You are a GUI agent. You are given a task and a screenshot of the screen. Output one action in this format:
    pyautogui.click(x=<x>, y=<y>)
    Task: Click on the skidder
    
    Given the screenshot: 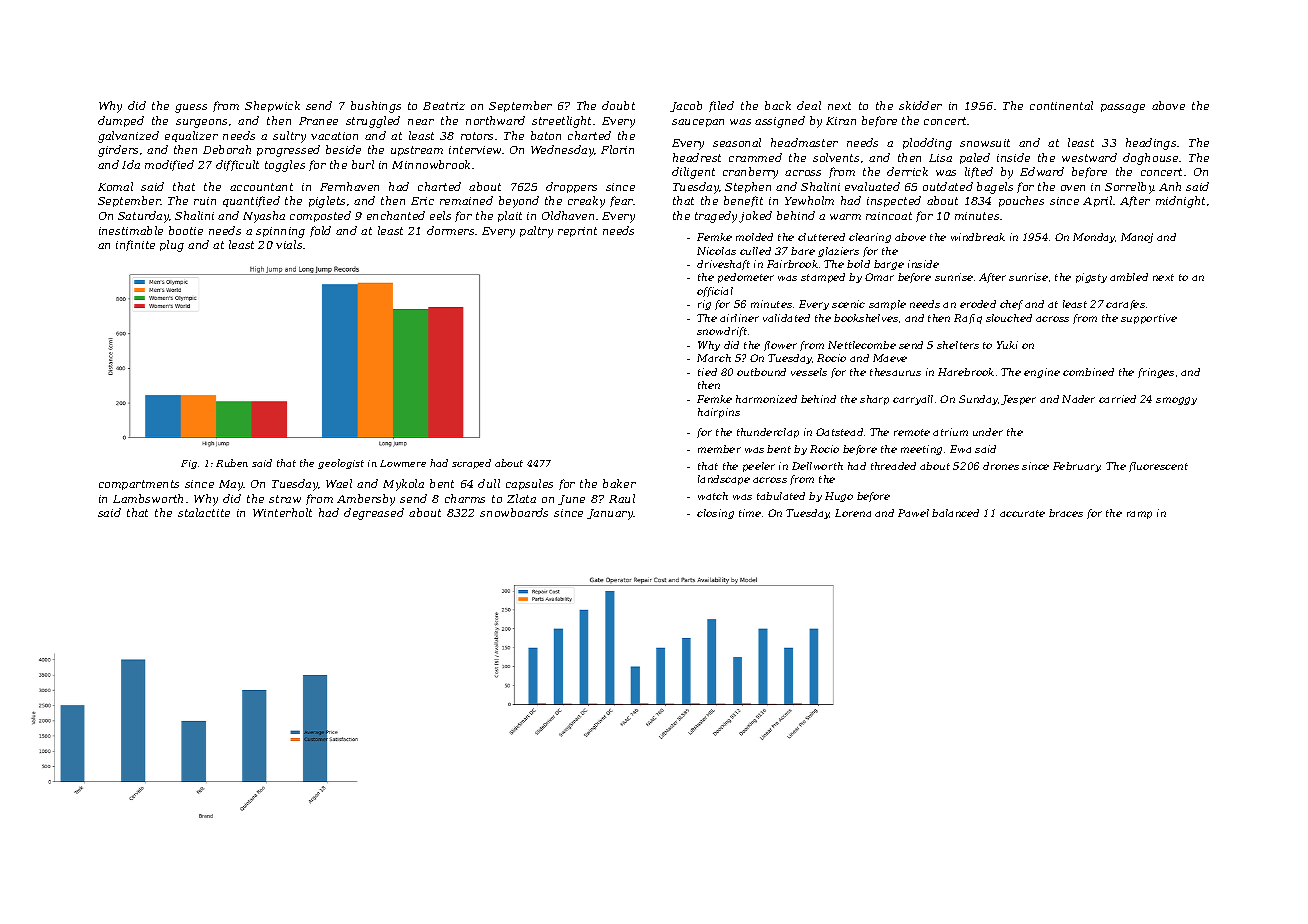 What is the action you would take?
    pyautogui.click(x=920, y=105)
